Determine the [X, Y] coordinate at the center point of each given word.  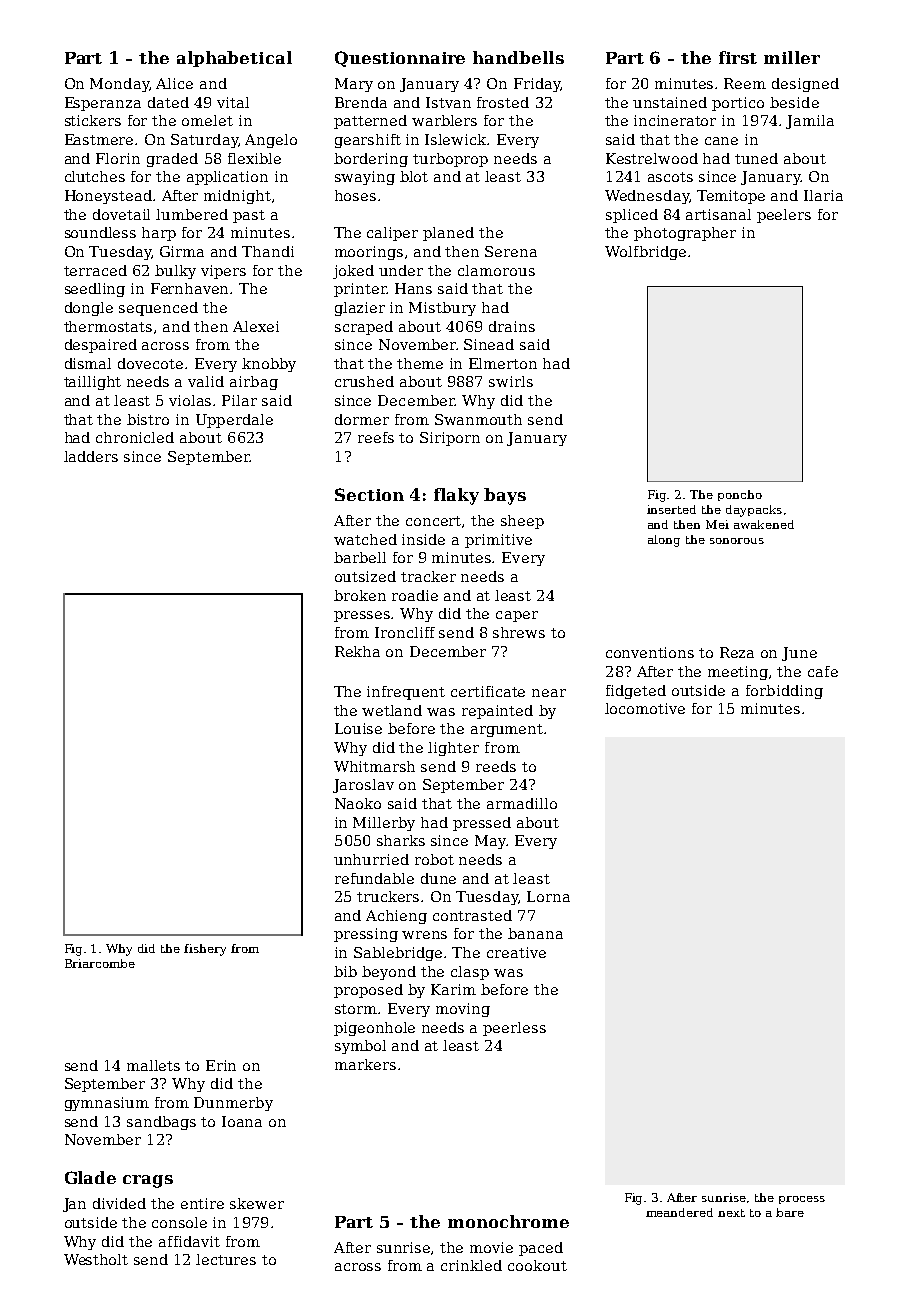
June [799, 654]
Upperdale [234, 421]
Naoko [358, 803]
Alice [174, 83]
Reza [737, 652]
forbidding [784, 692]
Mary [354, 85]
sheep [522, 522]
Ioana [242, 1121]
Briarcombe [100, 963]
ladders [91, 456]
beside [794, 102]
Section [369, 494]
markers [365, 1064]
